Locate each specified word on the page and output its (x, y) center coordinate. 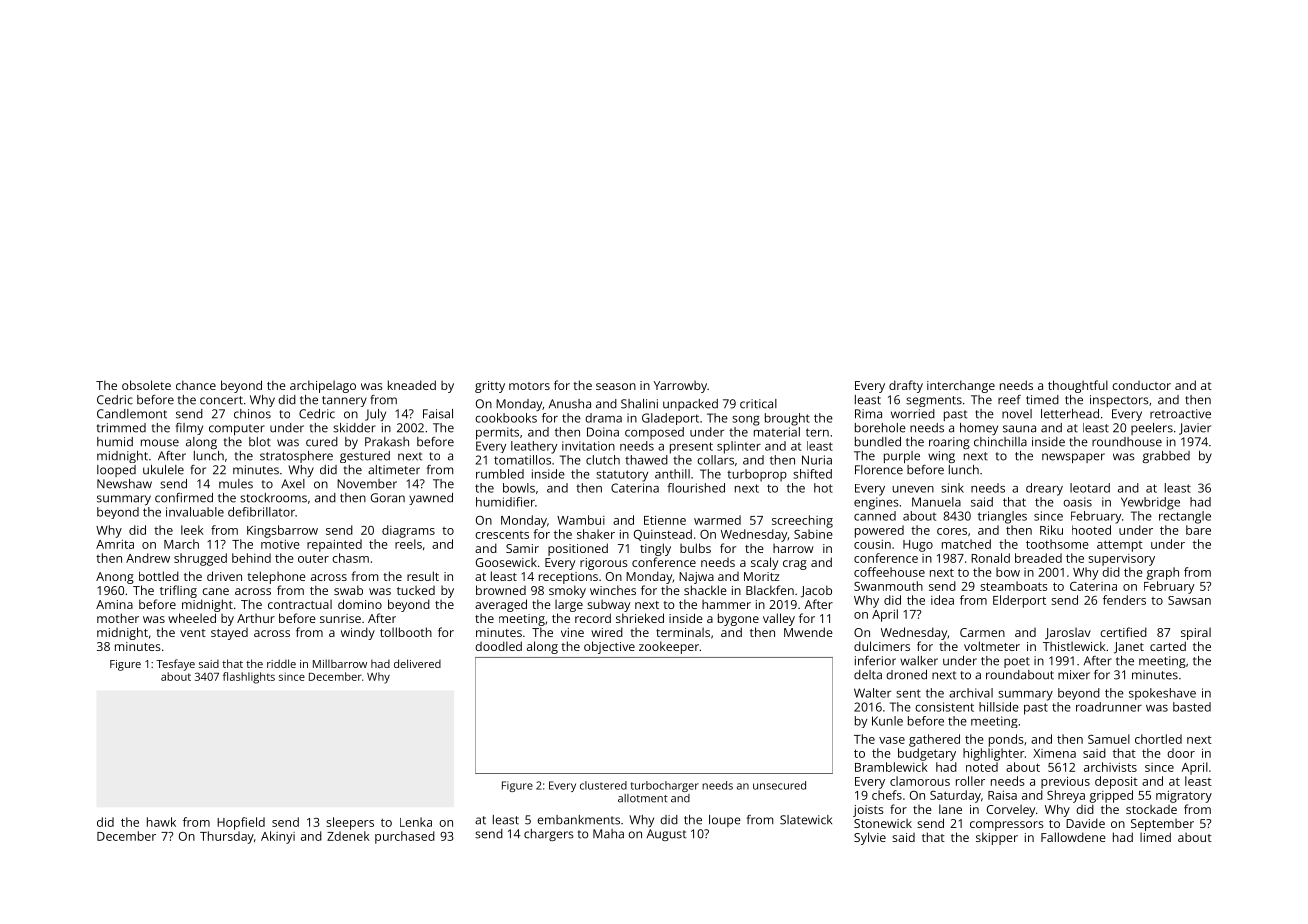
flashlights (249, 678)
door (1181, 753)
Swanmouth (888, 586)
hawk (161, 822)
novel (1017, 414)
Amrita (115, 544)
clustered (603, 785)
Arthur (256, 618)
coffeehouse (889, 572)
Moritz (762, 576)
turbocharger (665, 786)
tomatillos (522, 460)
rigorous (604, 564)
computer (237, 429)
